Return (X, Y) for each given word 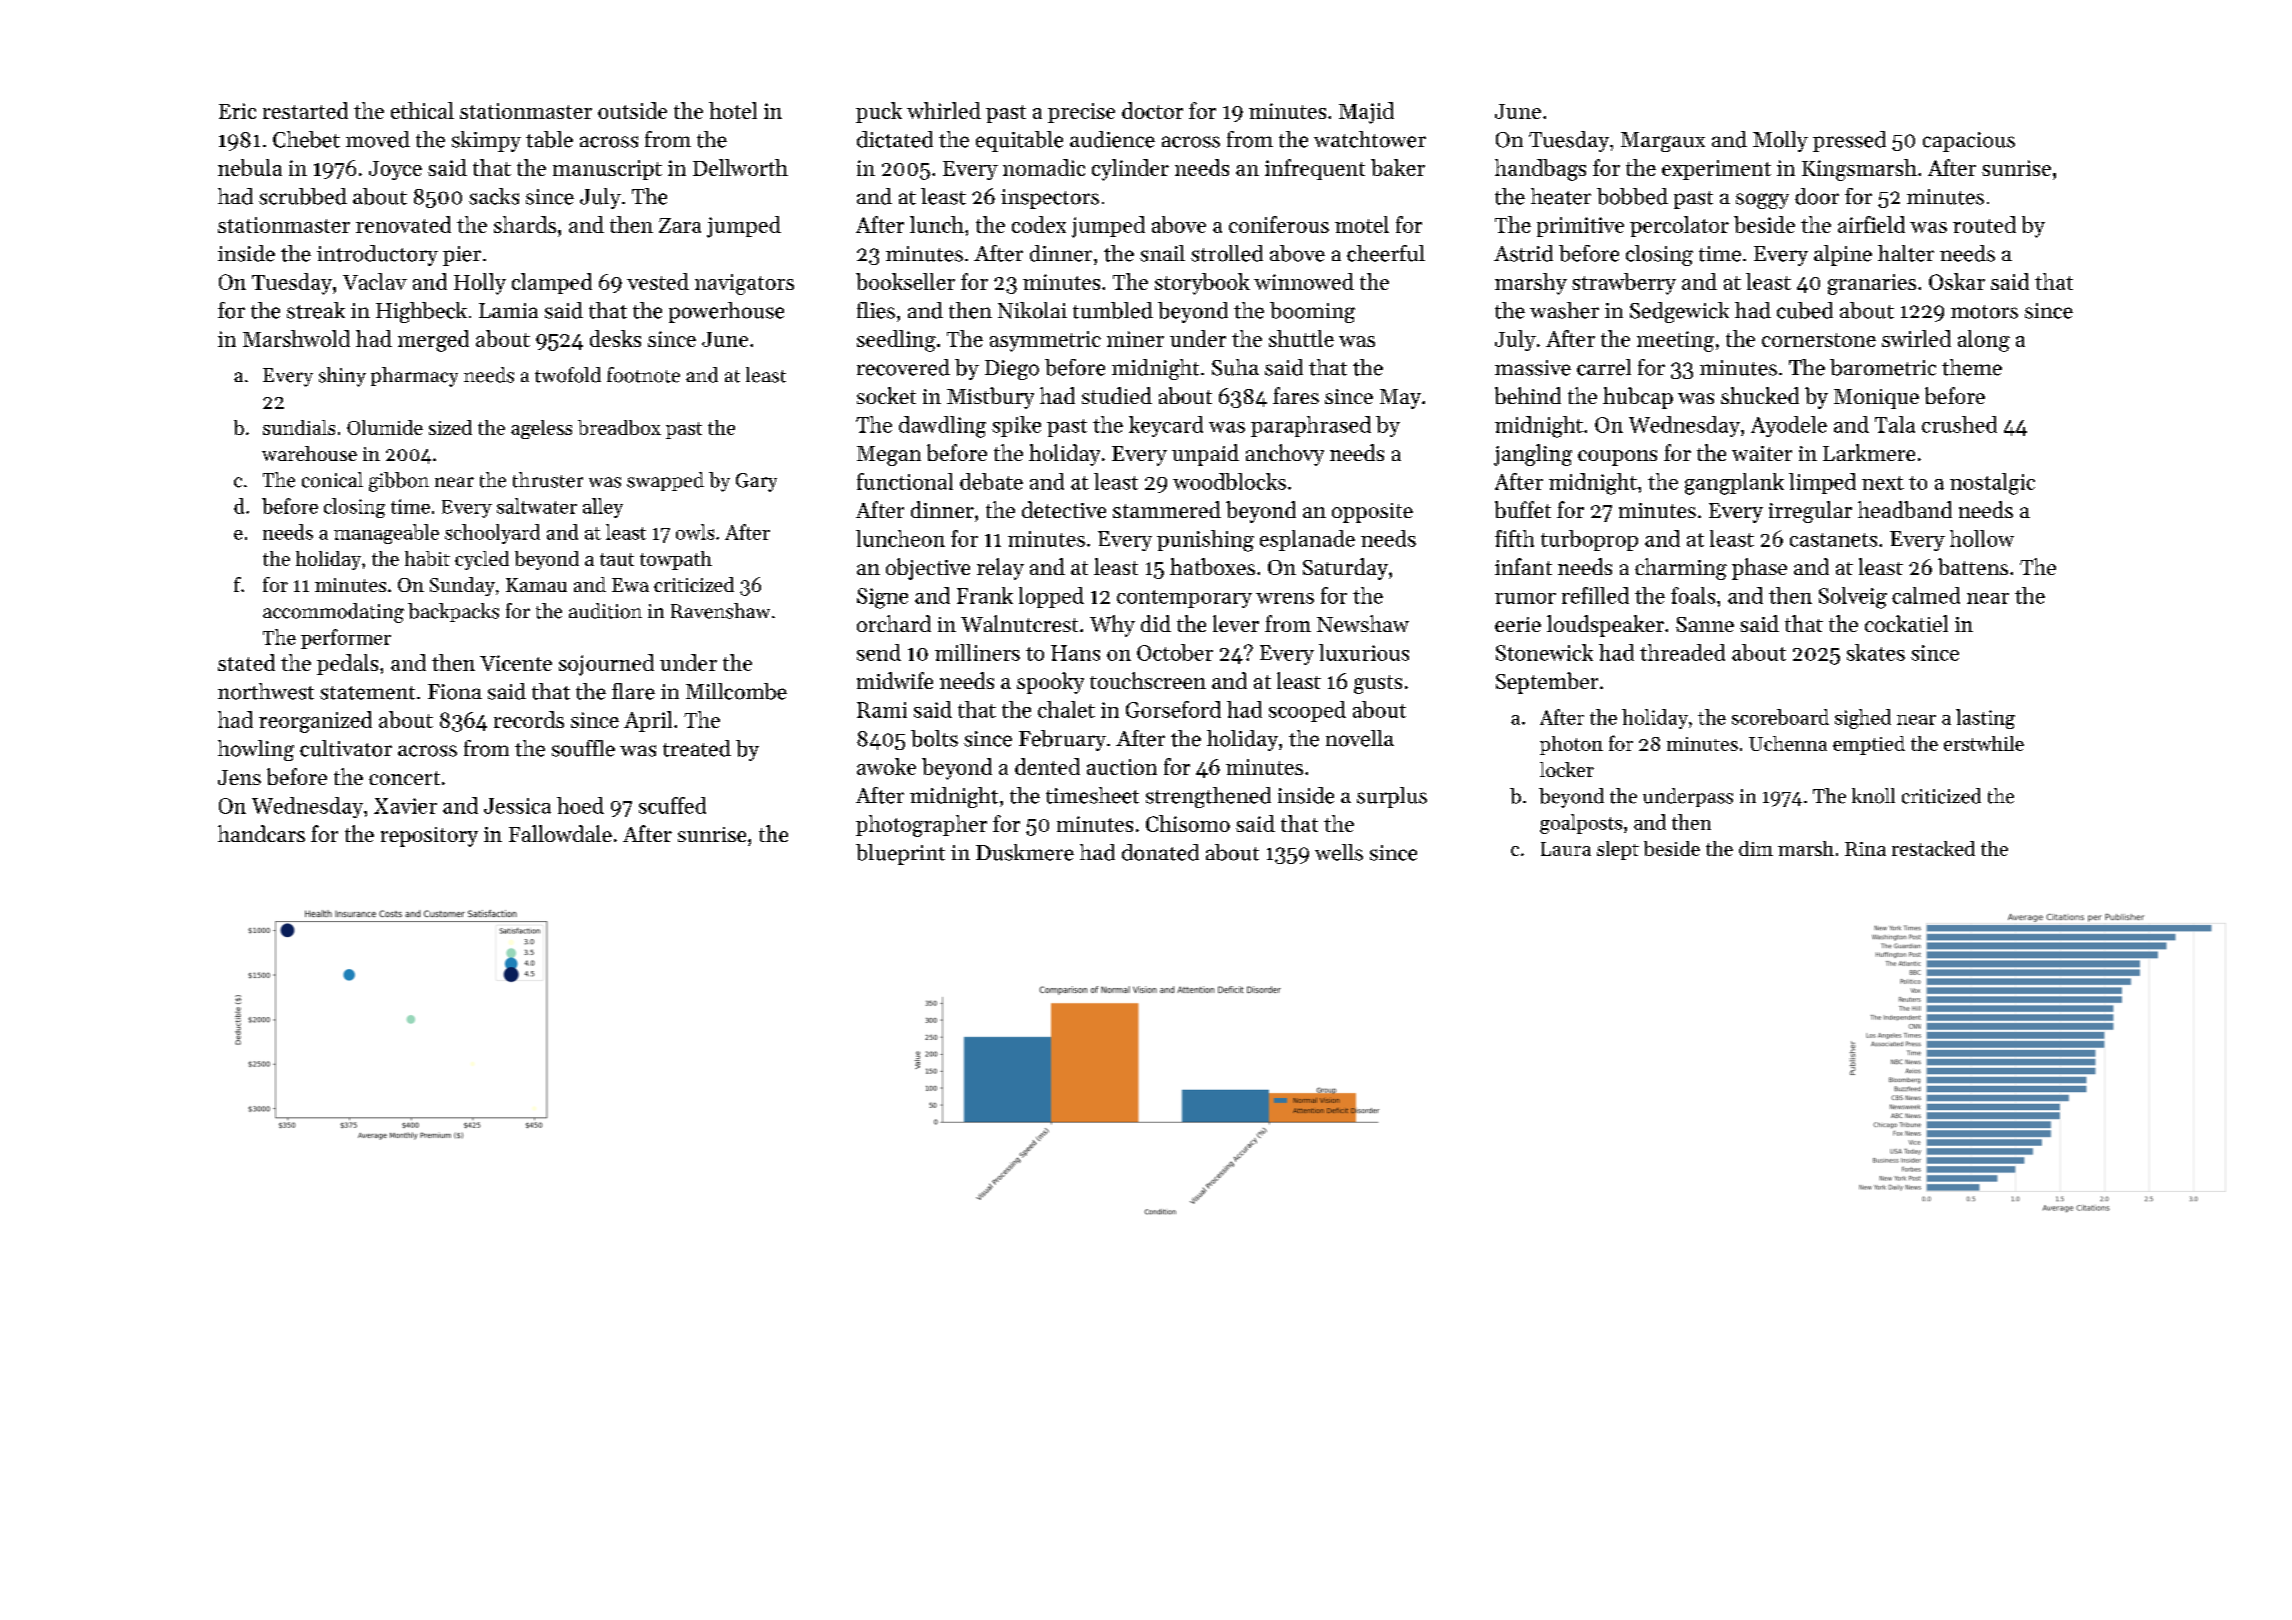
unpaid (1205, 455)
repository (429, 837)
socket (886, 395)
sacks (494, 196)
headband (1905, 509)
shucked (1760, 395)
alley (603, 508)
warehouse (309, 453)
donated (1160, 852)
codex (1039, 224)
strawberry (1624, 284)
